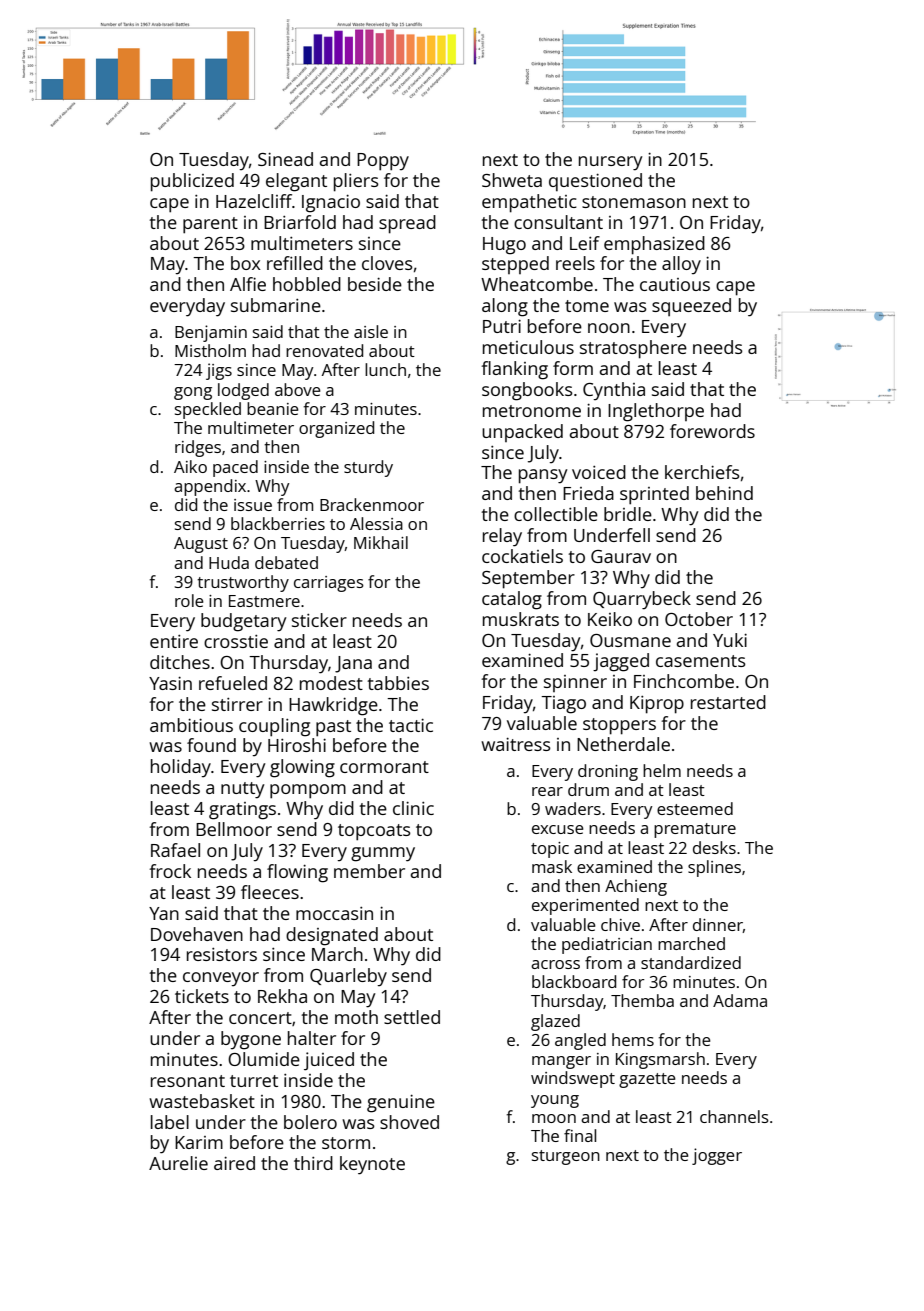 The width and height of the screenshot is (924, 1311). What do you see at coordinates (197, 934) in the screenshot?
I see `Dovehaven` at bounding box center [197, 934].
